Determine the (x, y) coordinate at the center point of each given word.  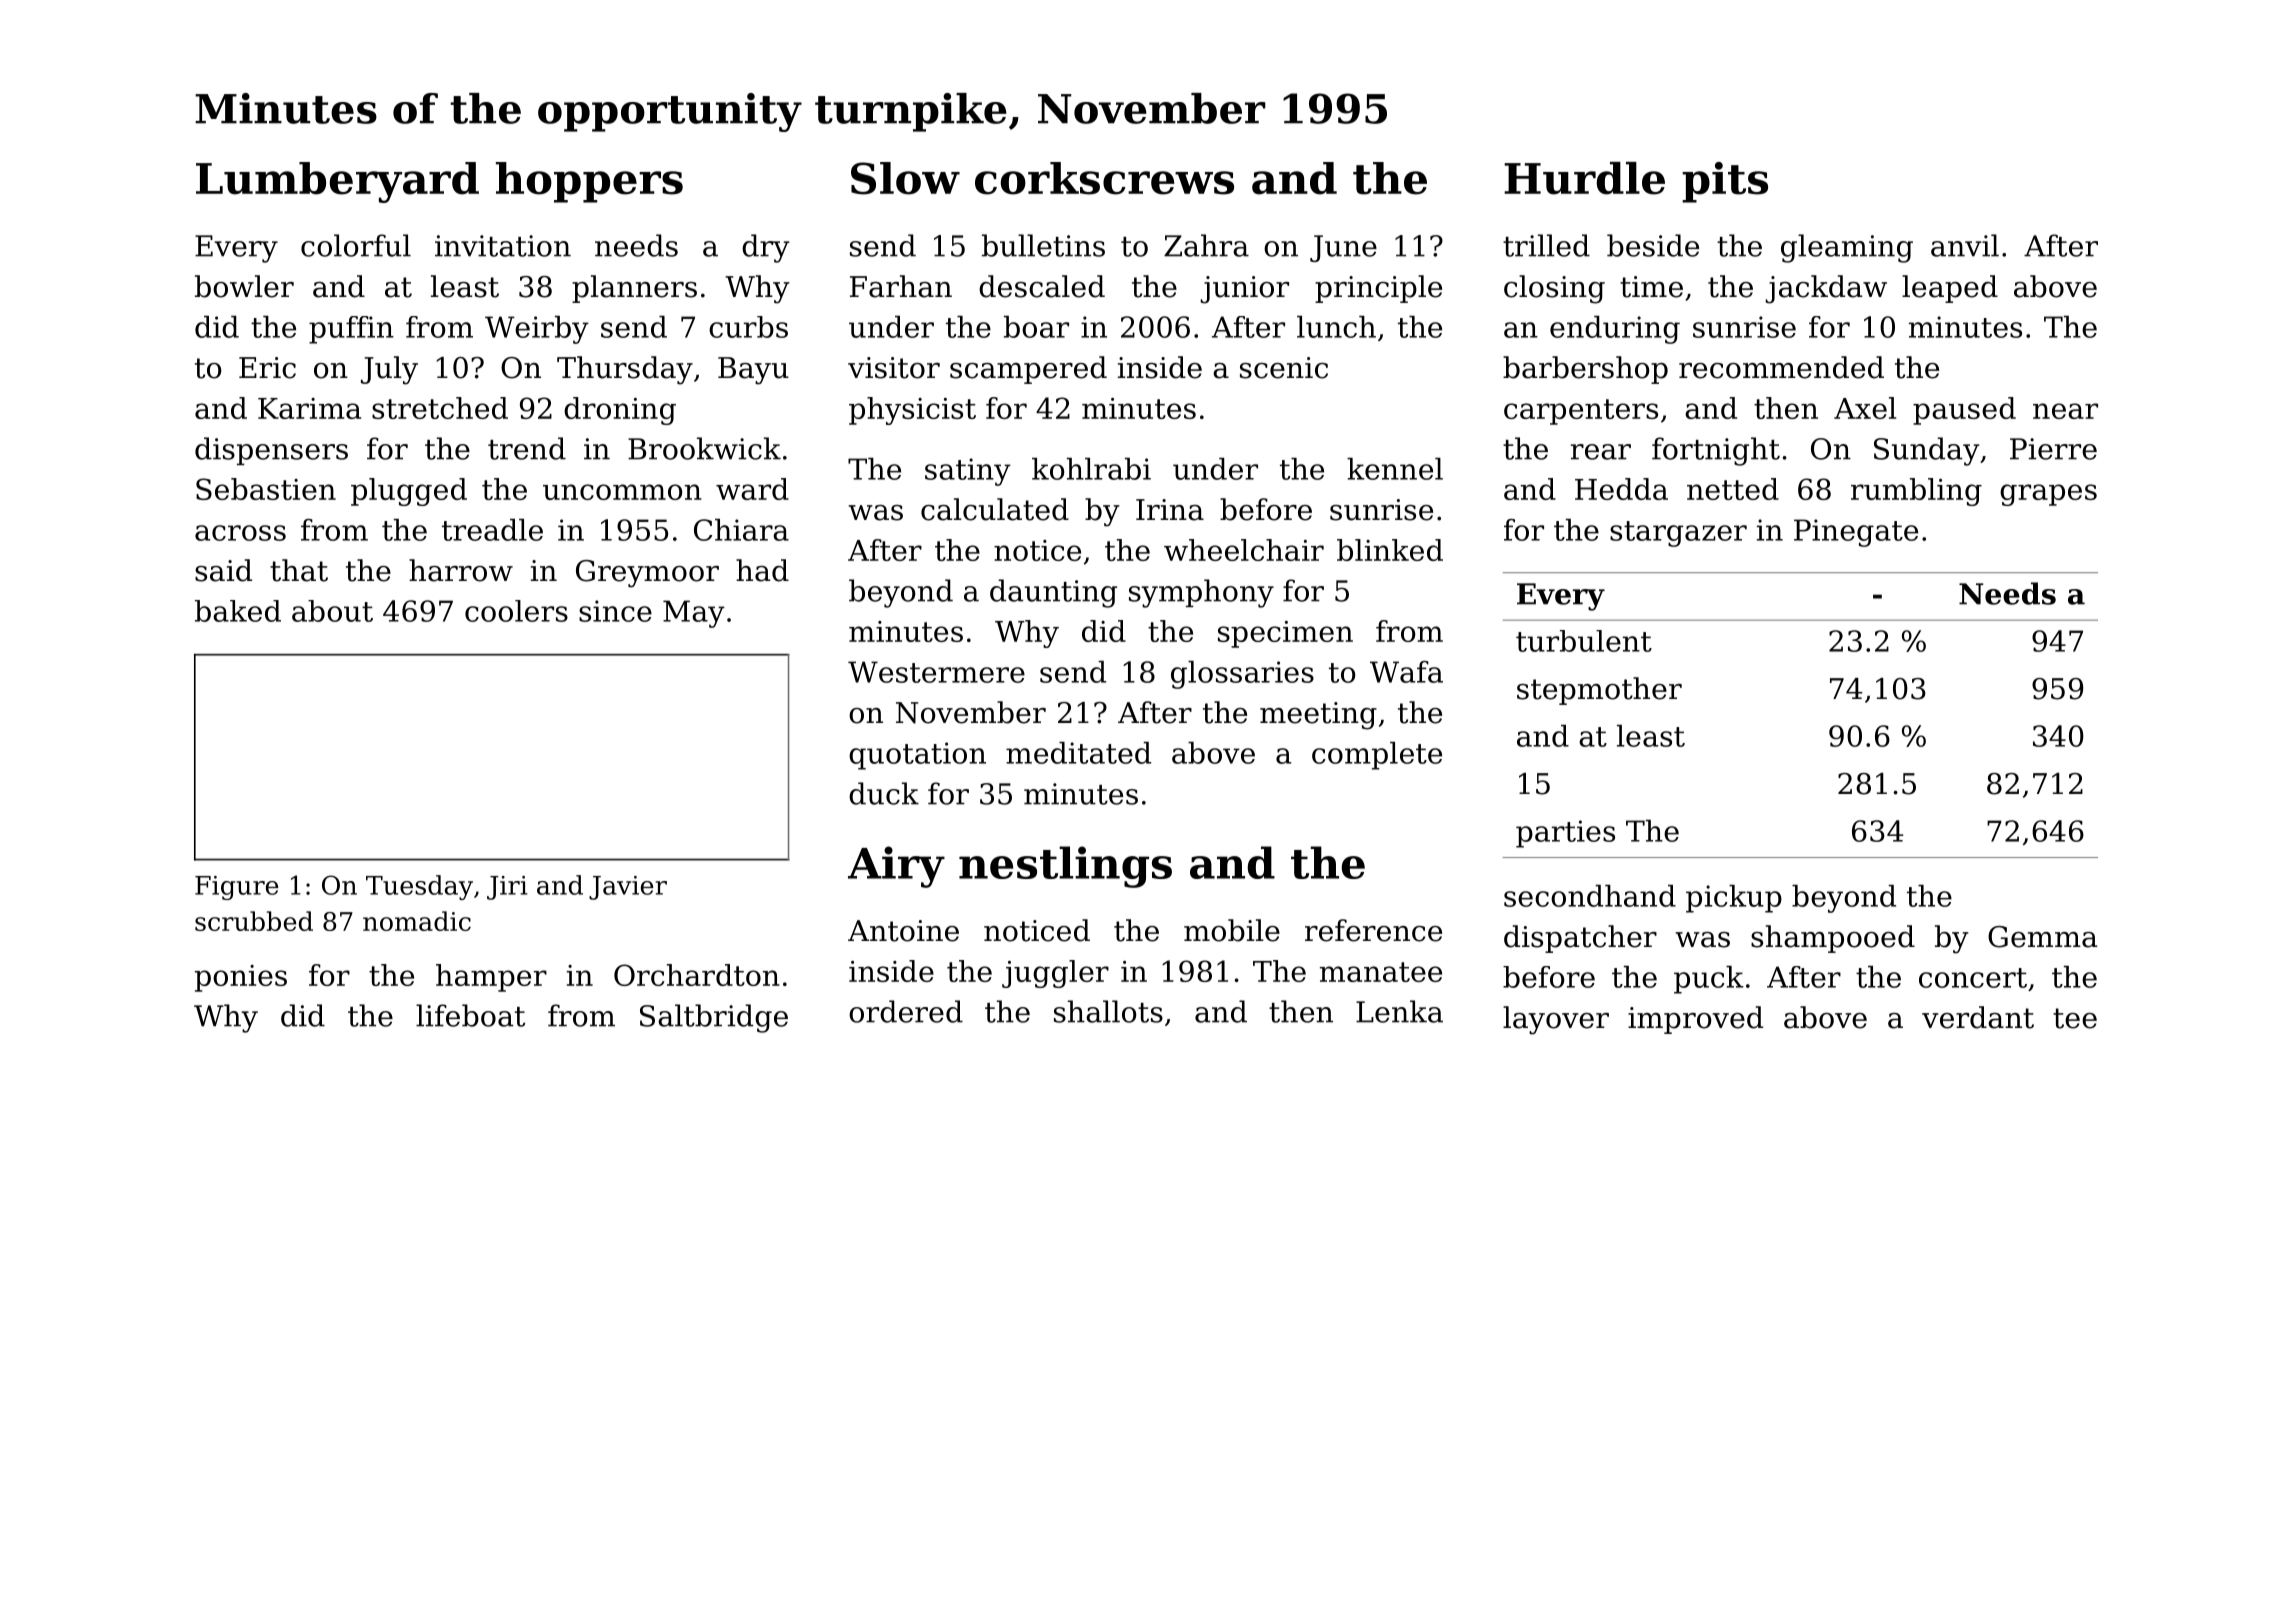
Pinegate (1856, 533)
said (223, 570)
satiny (968, 472)
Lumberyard (337, 182)
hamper (491, 978)
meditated (1078, 753)
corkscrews (1104, 178)
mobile (1232, 930)
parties (1565, 834)
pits (1725, 182)
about (332, 611)
